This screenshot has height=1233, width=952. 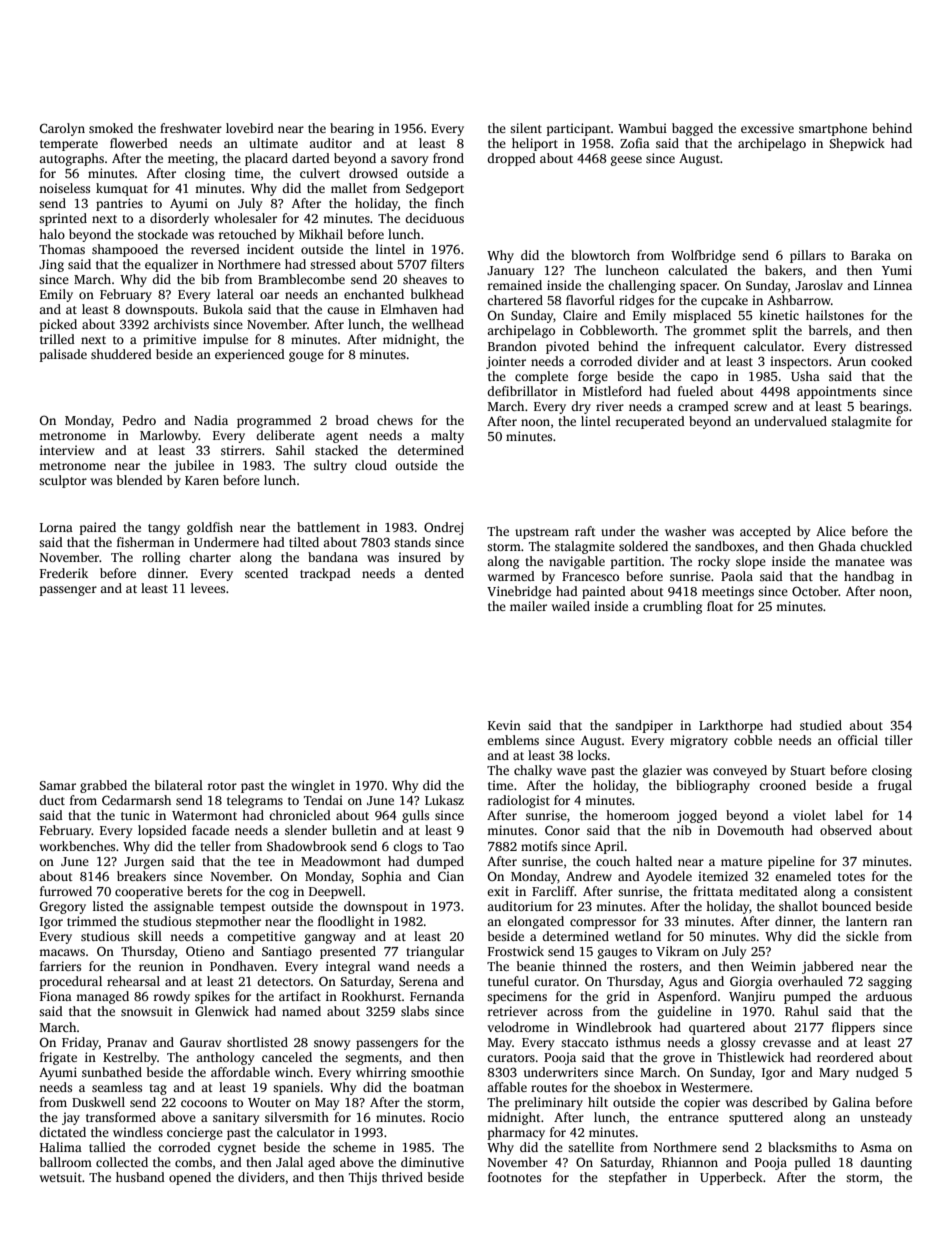 I want to click on daunting, so click(x=886, y=1163).
